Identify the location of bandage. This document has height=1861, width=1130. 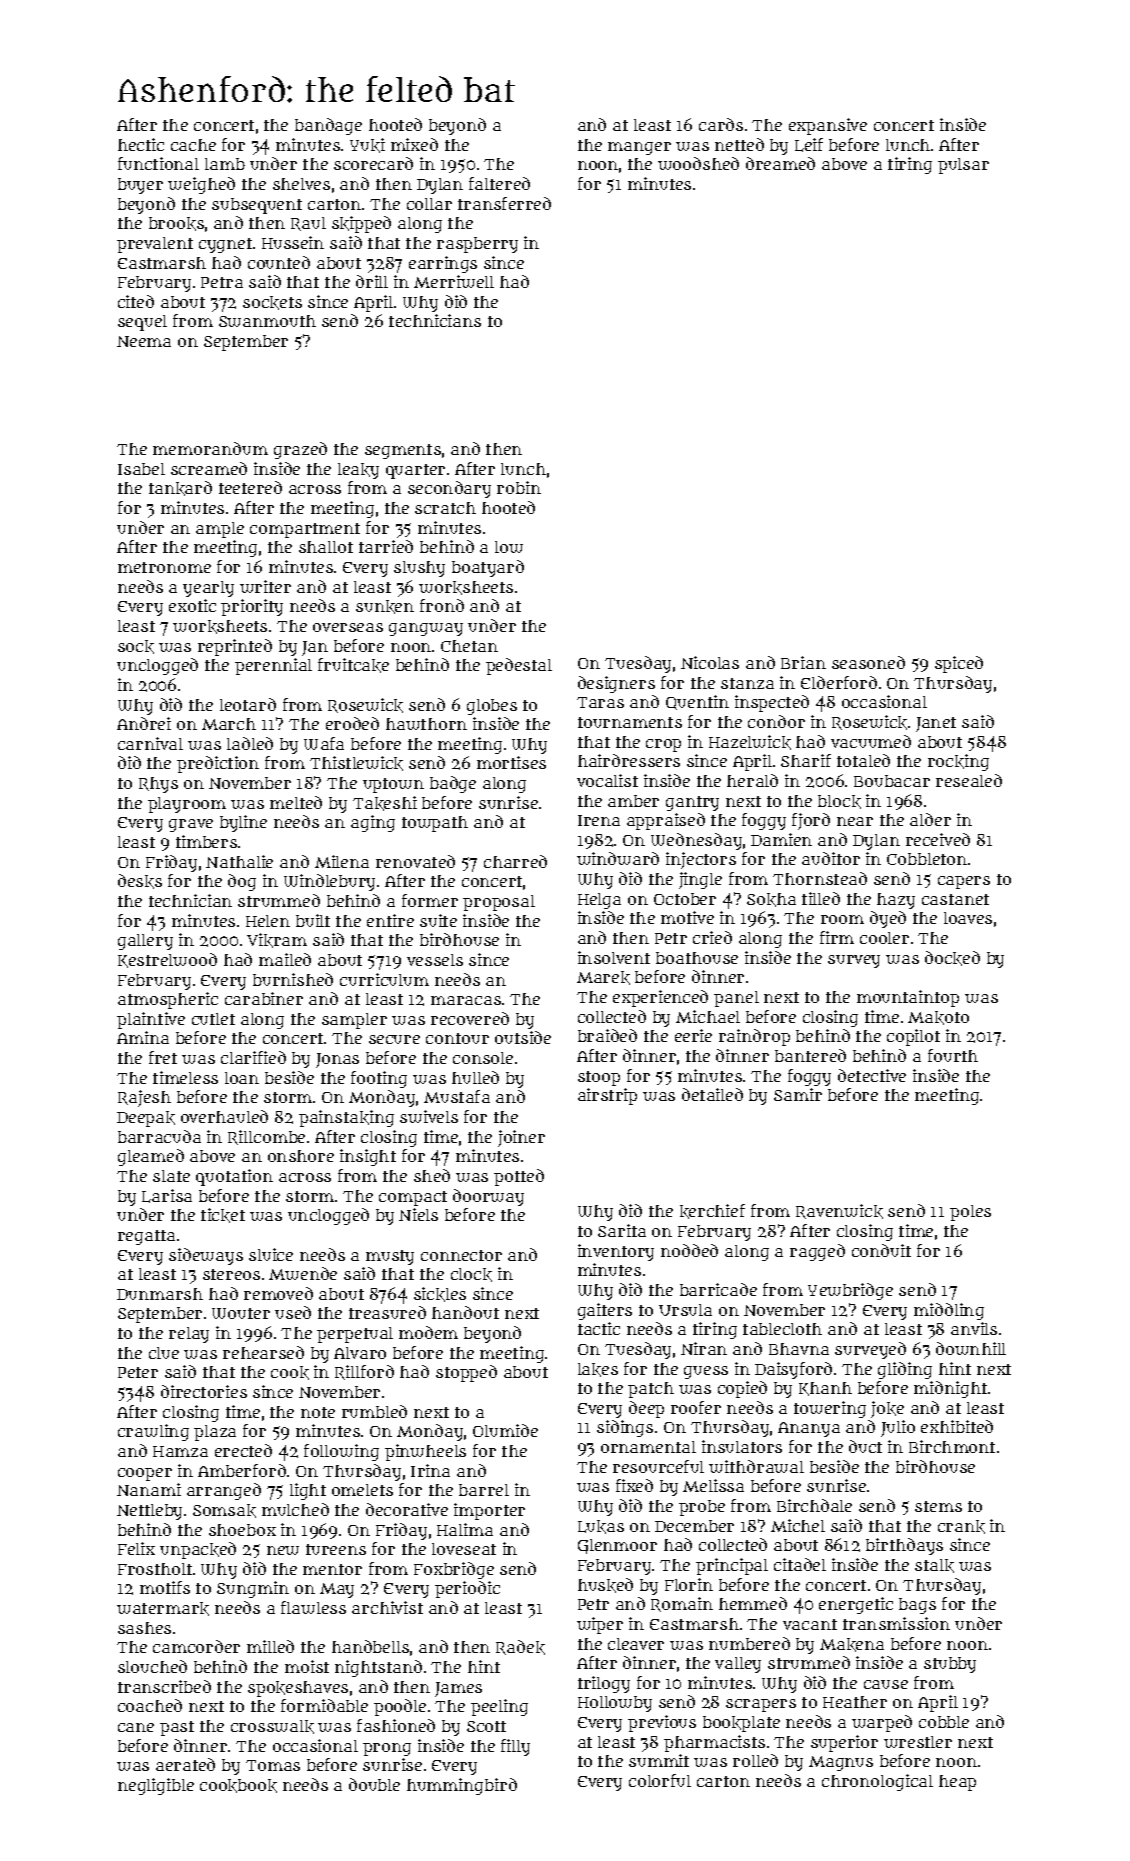
(328, 126).
